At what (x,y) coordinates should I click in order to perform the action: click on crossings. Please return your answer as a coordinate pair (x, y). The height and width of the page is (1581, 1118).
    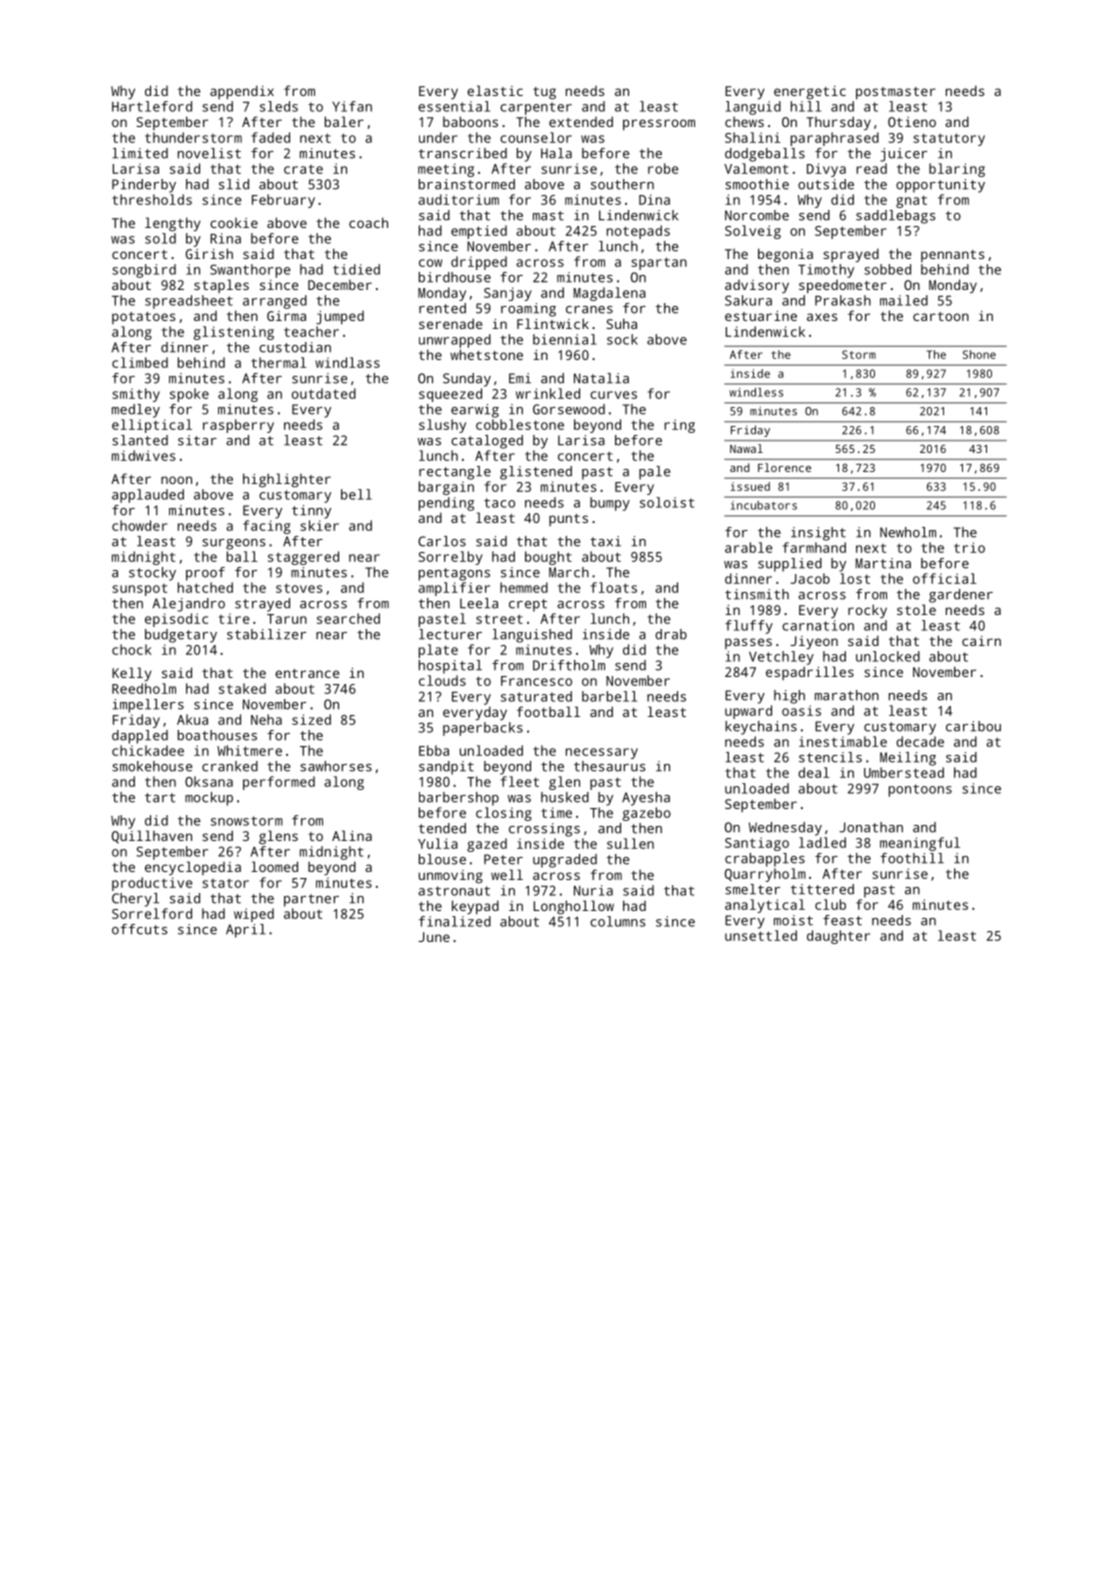
    Looking at the image, I should click on (544, 830).
